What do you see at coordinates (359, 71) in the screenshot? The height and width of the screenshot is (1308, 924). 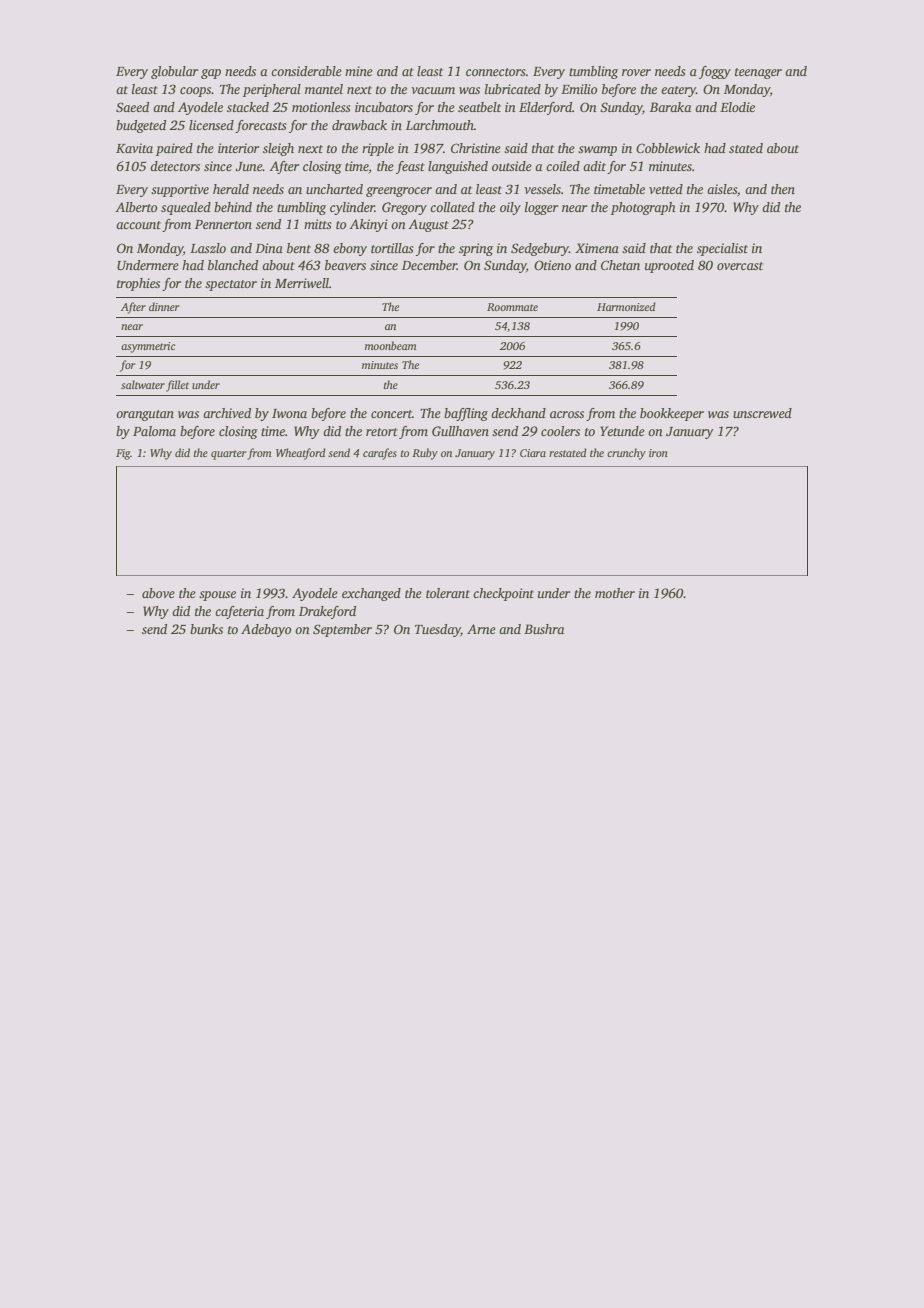 I see `mine` at bounding box center [359, 71].
